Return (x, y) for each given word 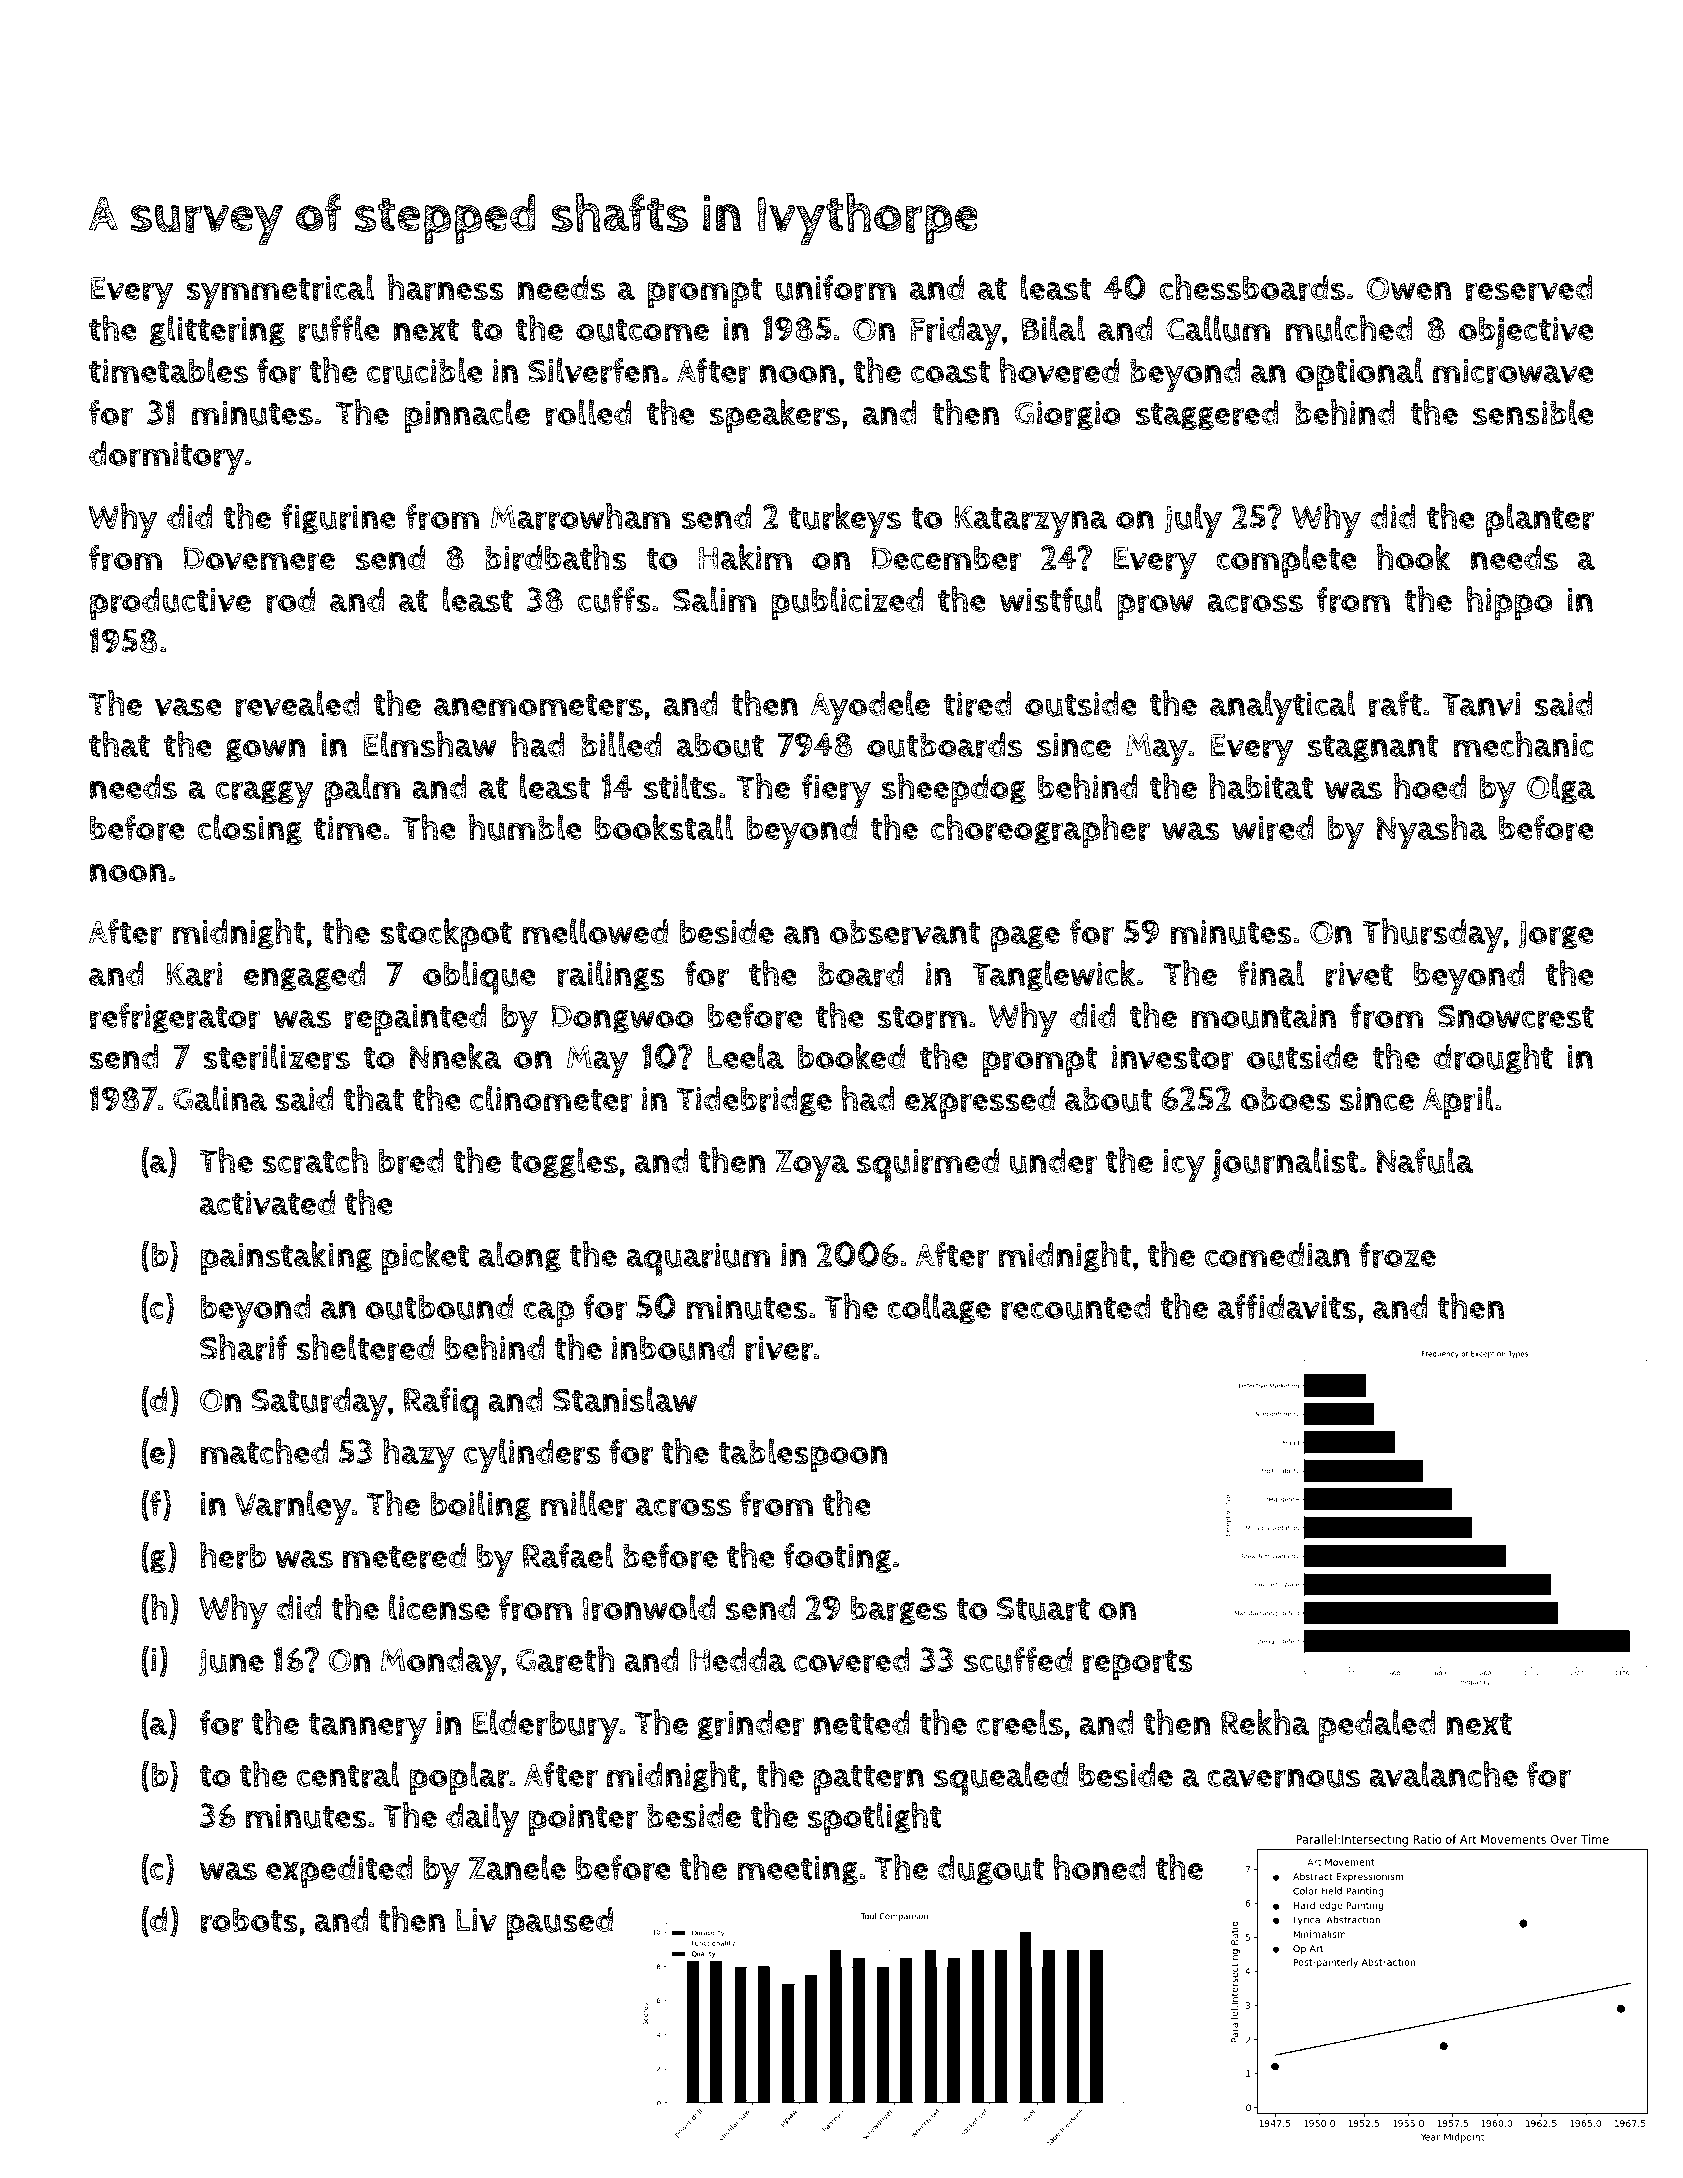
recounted (1076, 1307)
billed (621, 744)
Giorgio (1067, 415)
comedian (1277, 1254)
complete (1286, 561)
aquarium (698, 1259)
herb (233, 1555)
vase (188, 707)
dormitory (167, 458)
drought (1493, 1059)
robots (249, 1920)
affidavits (1287, 1306)
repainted (415, 1020)
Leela (745, 1056)
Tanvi (1481, 703)
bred (411, 1161)
